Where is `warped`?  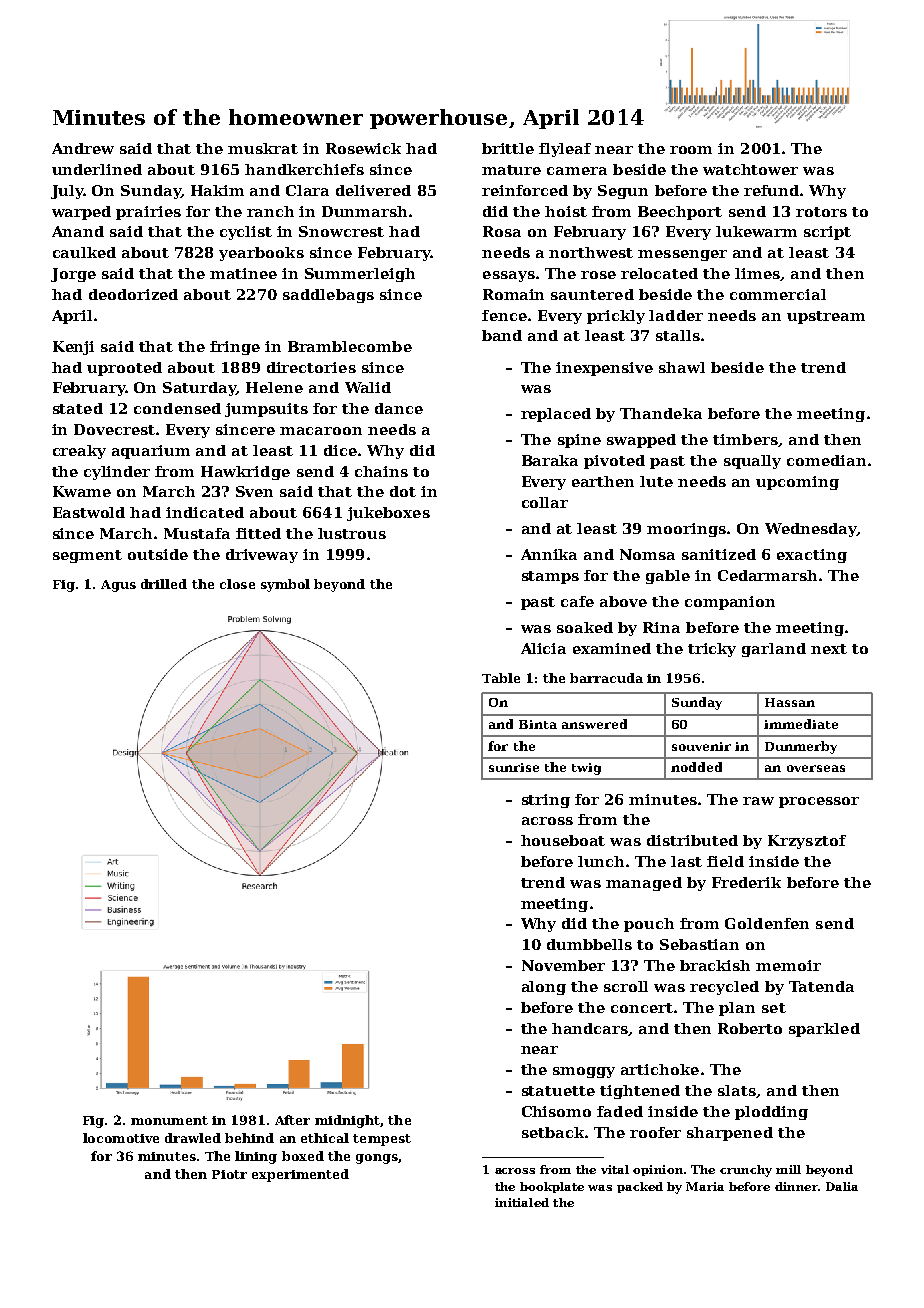 warped is located at coordinates (81, 213).
